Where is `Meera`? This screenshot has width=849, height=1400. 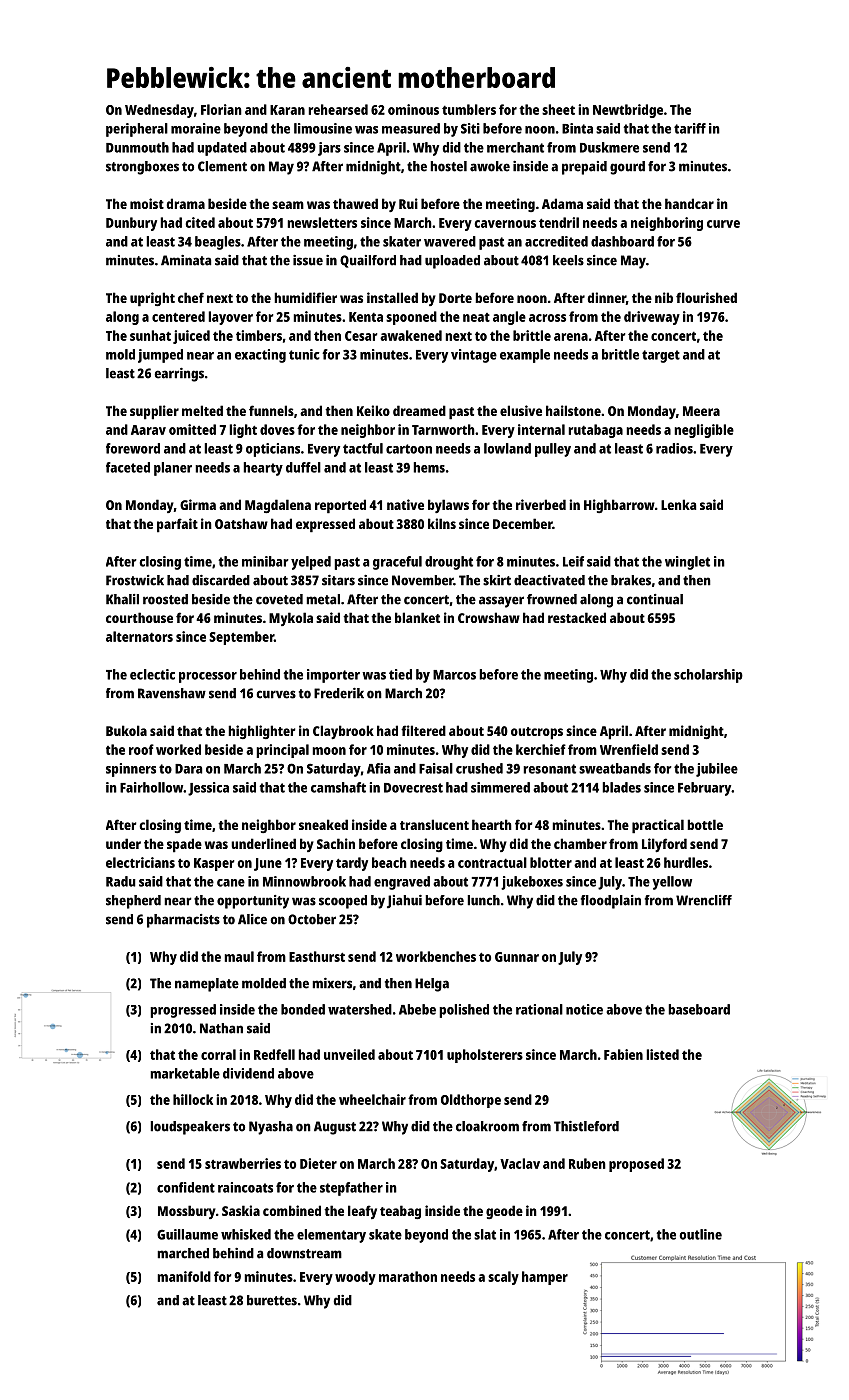 Meera is located at coordinates (701, 411).
